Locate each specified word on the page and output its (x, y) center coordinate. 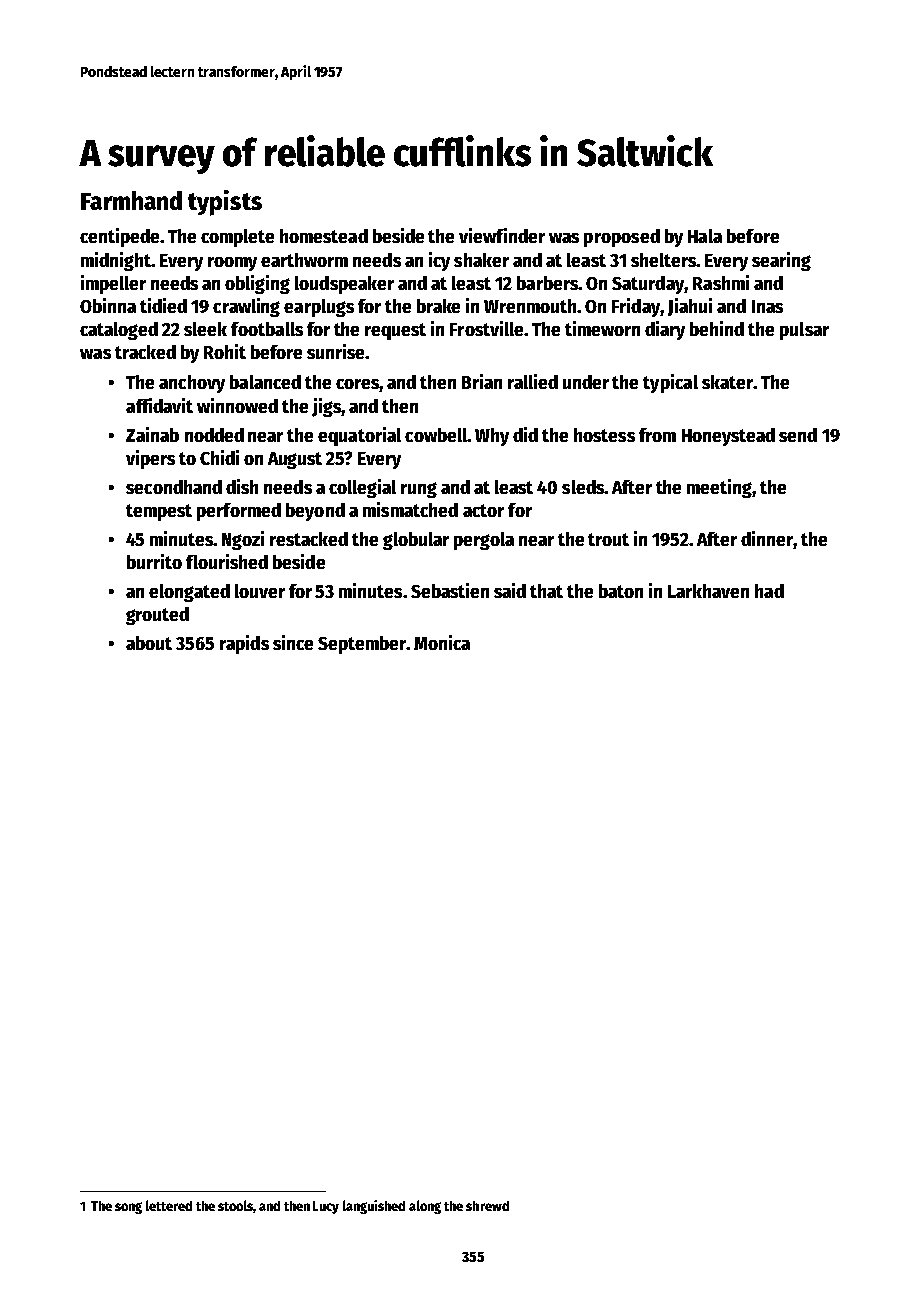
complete (237, 238)
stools (236, 1206)
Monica (442, 642)
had (769, 591)
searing (781, 261)
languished (374, 1207)
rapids (244, 644)
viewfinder (502, 235)
